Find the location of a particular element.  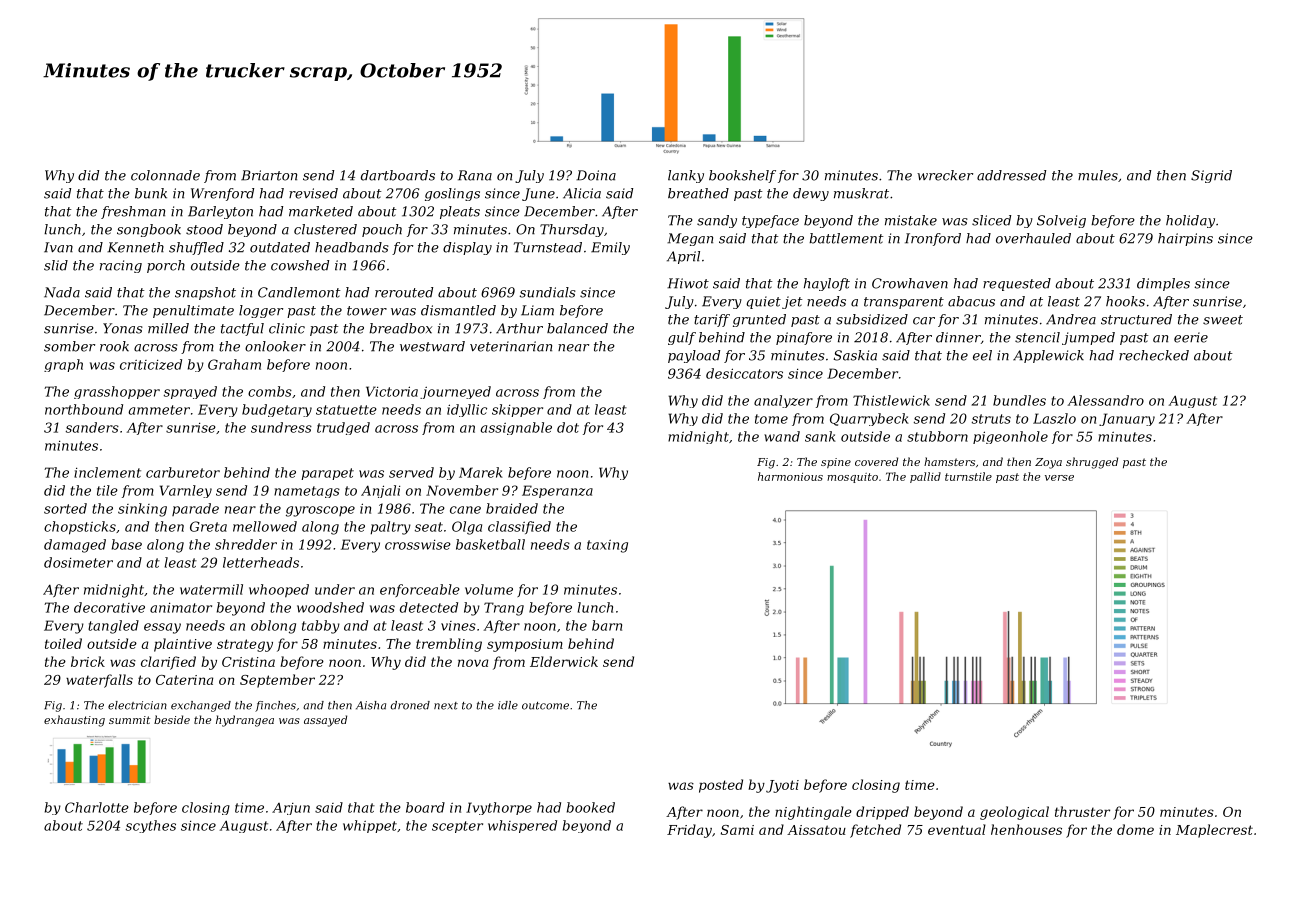

carburetor is located at coordinates (183, 472).
